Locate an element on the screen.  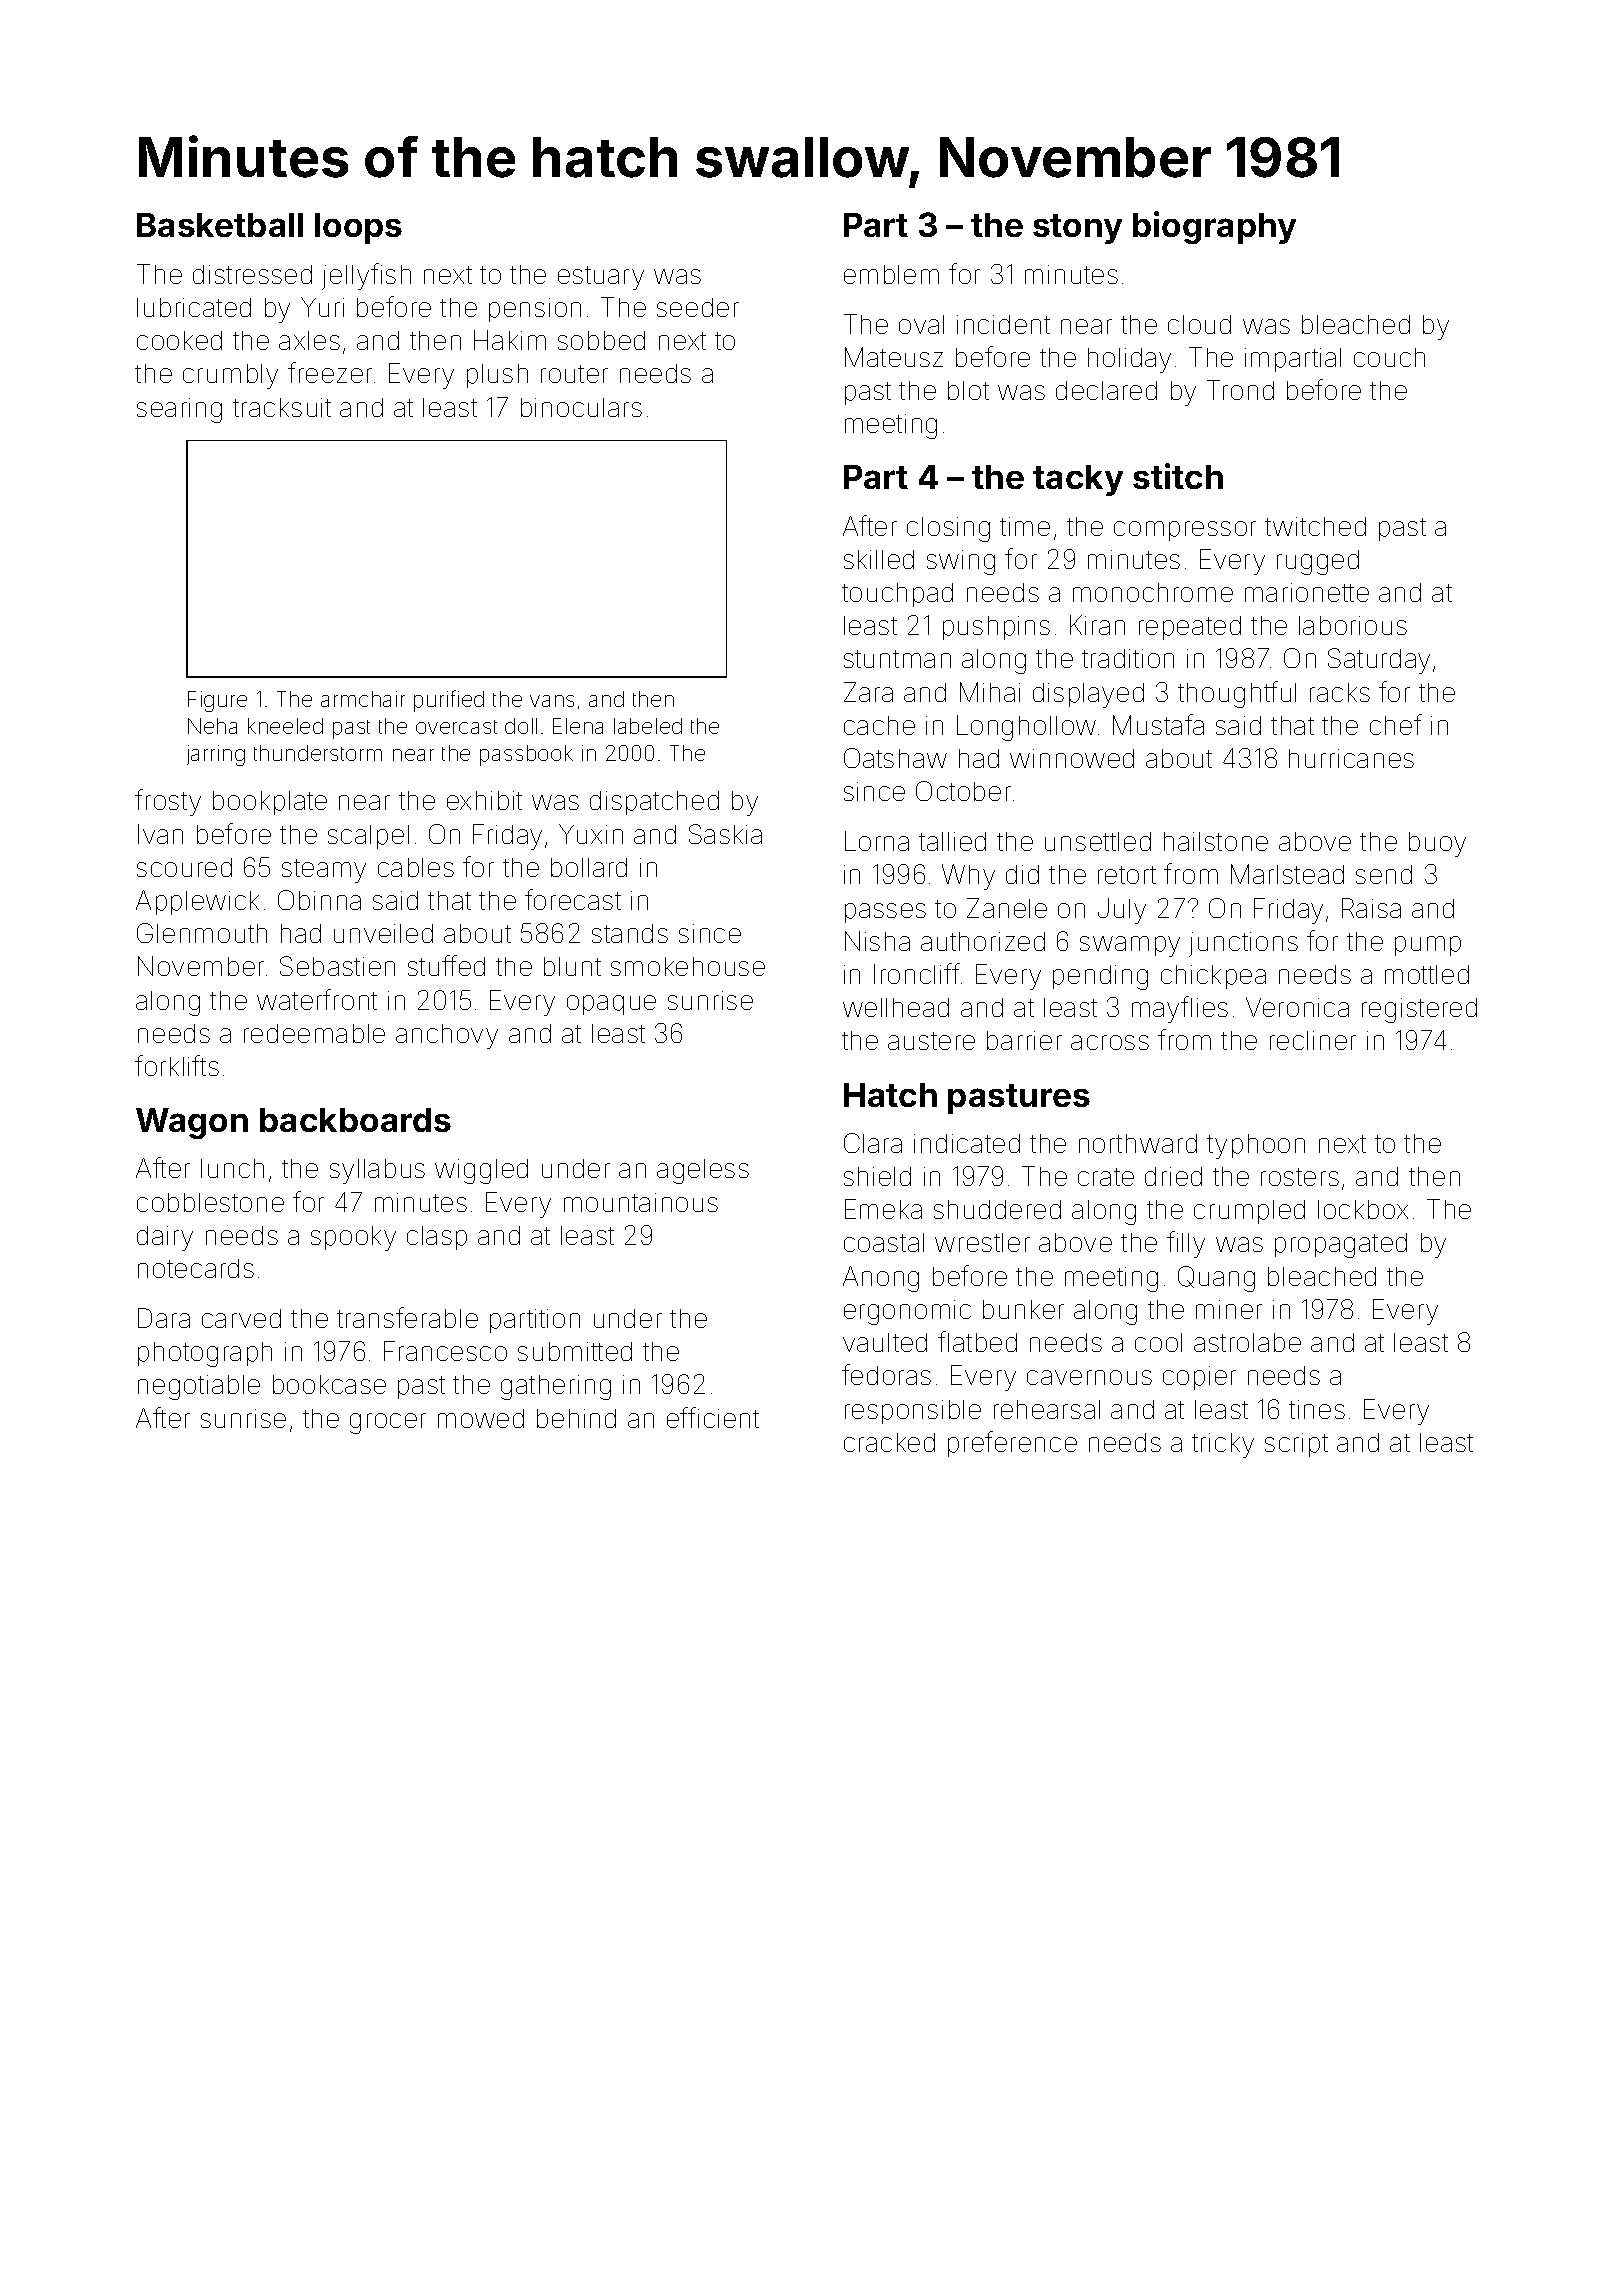
oval is located at coordinates (921, 324).
